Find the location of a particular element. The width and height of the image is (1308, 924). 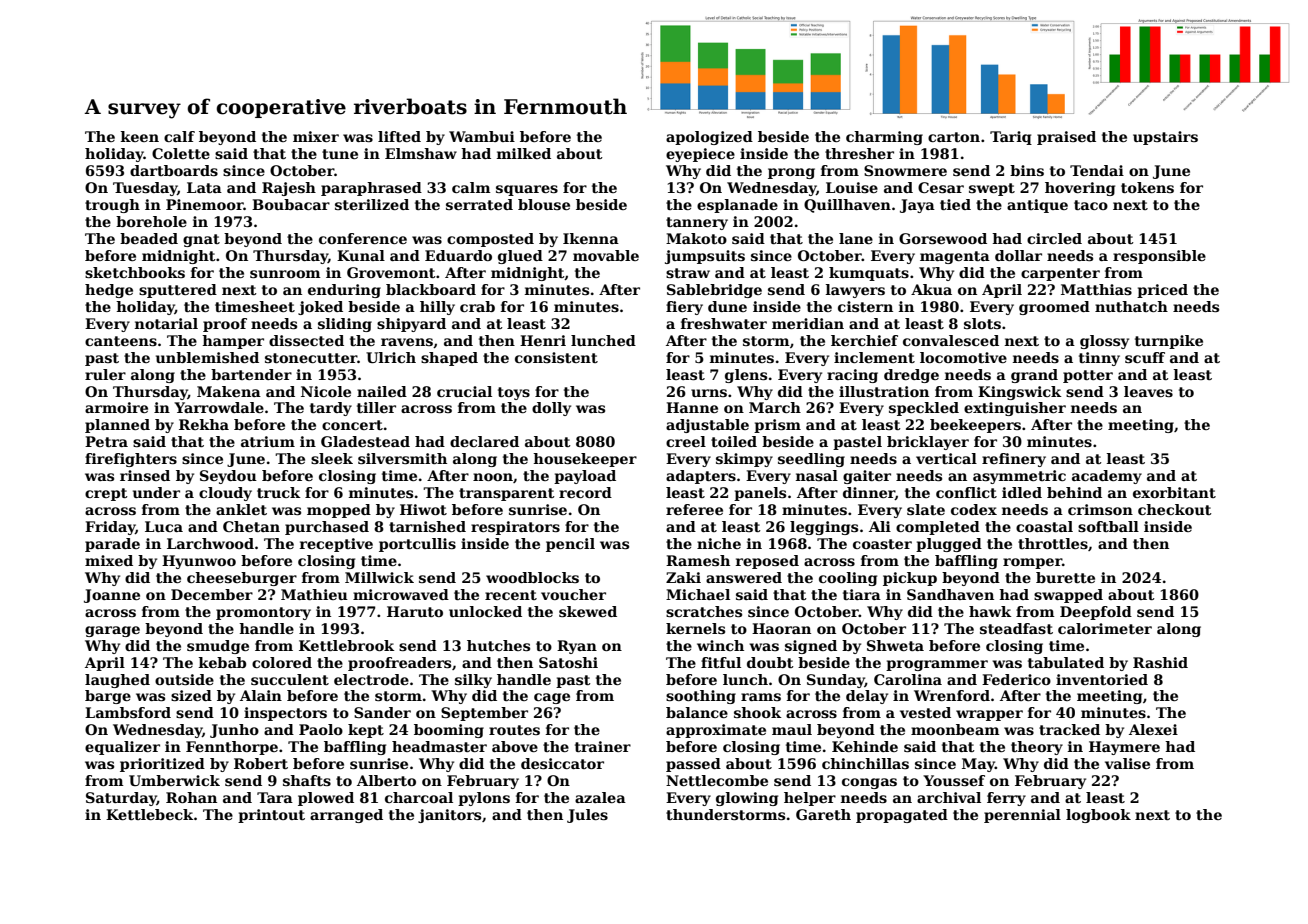

milked is located at coordinates (524, 153).
